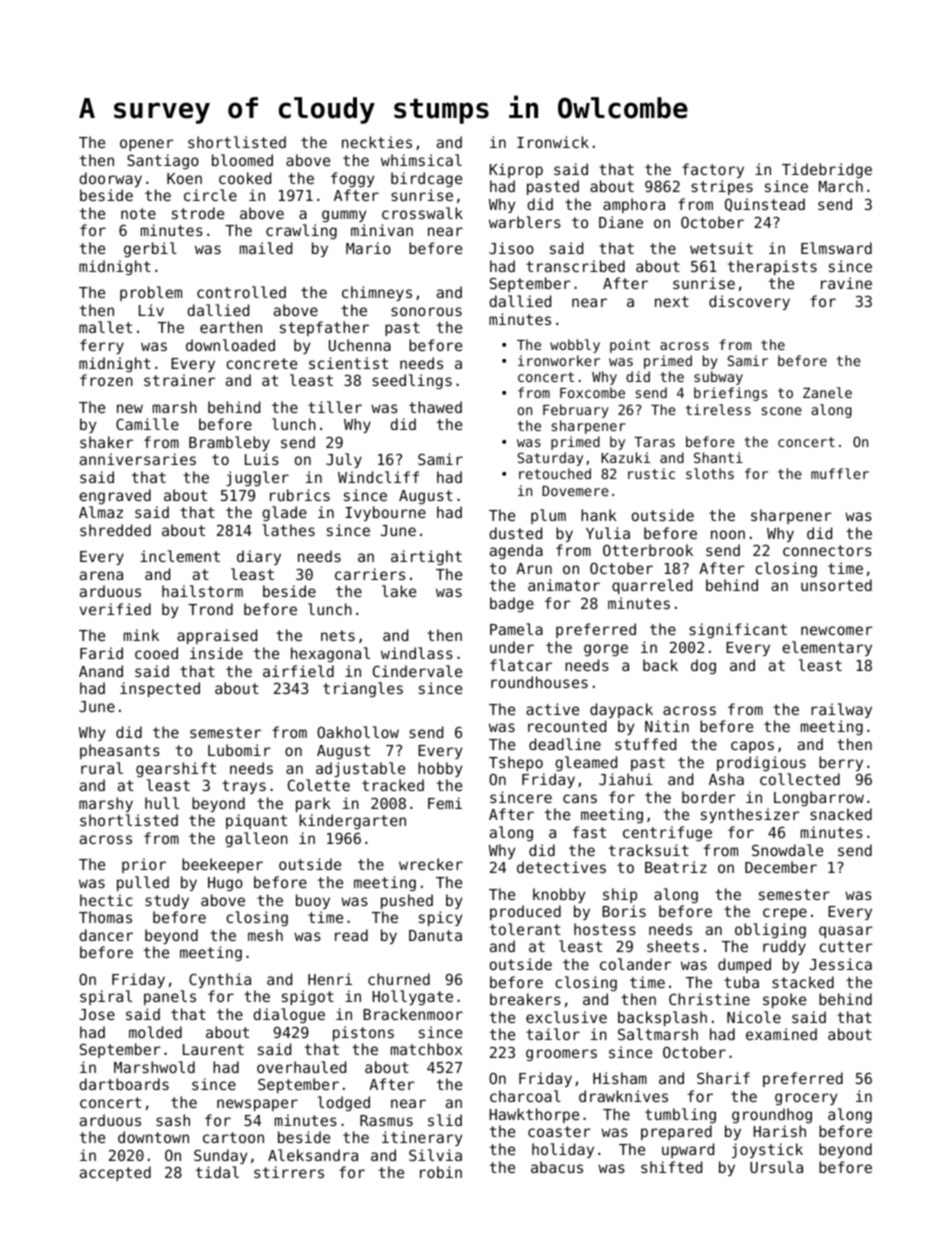 The height and width of the screenshot is (1233, 952). What do you see at coordinates (676, 867) in the screenshot?
I see `Beatriz` at bounding box center [676, 867].
